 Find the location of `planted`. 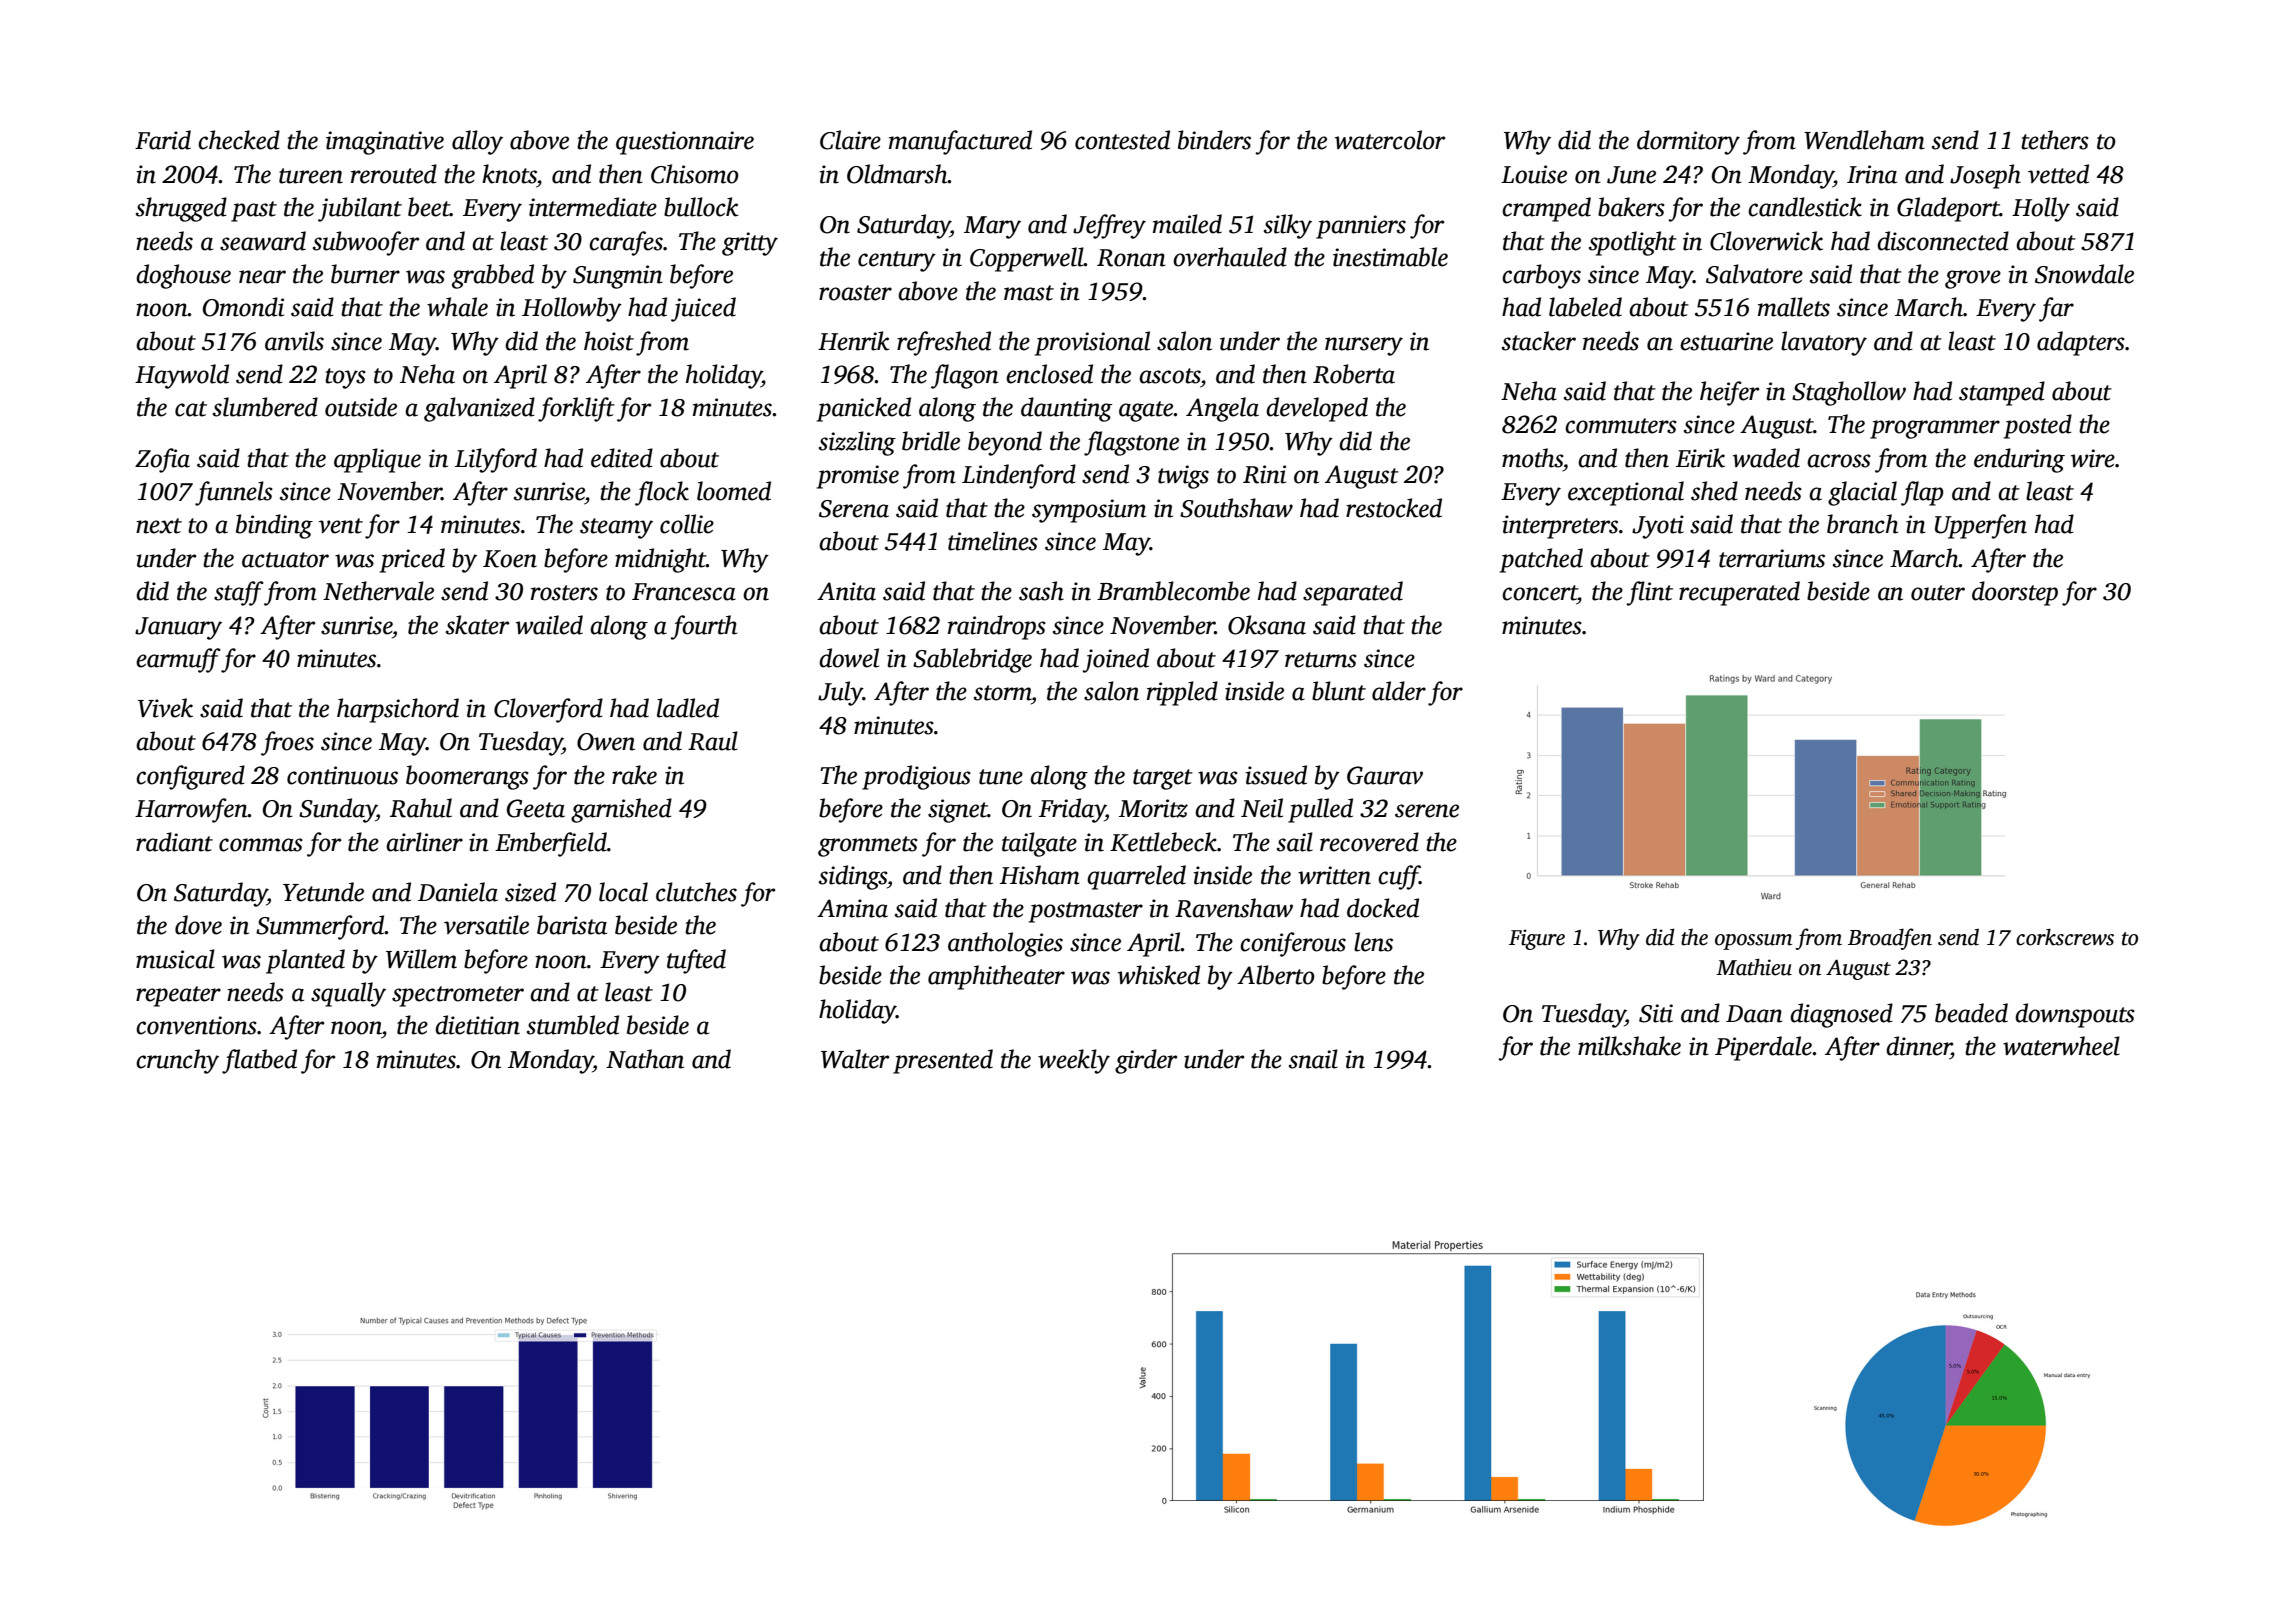

planted is located at coordinates (305, 961).
